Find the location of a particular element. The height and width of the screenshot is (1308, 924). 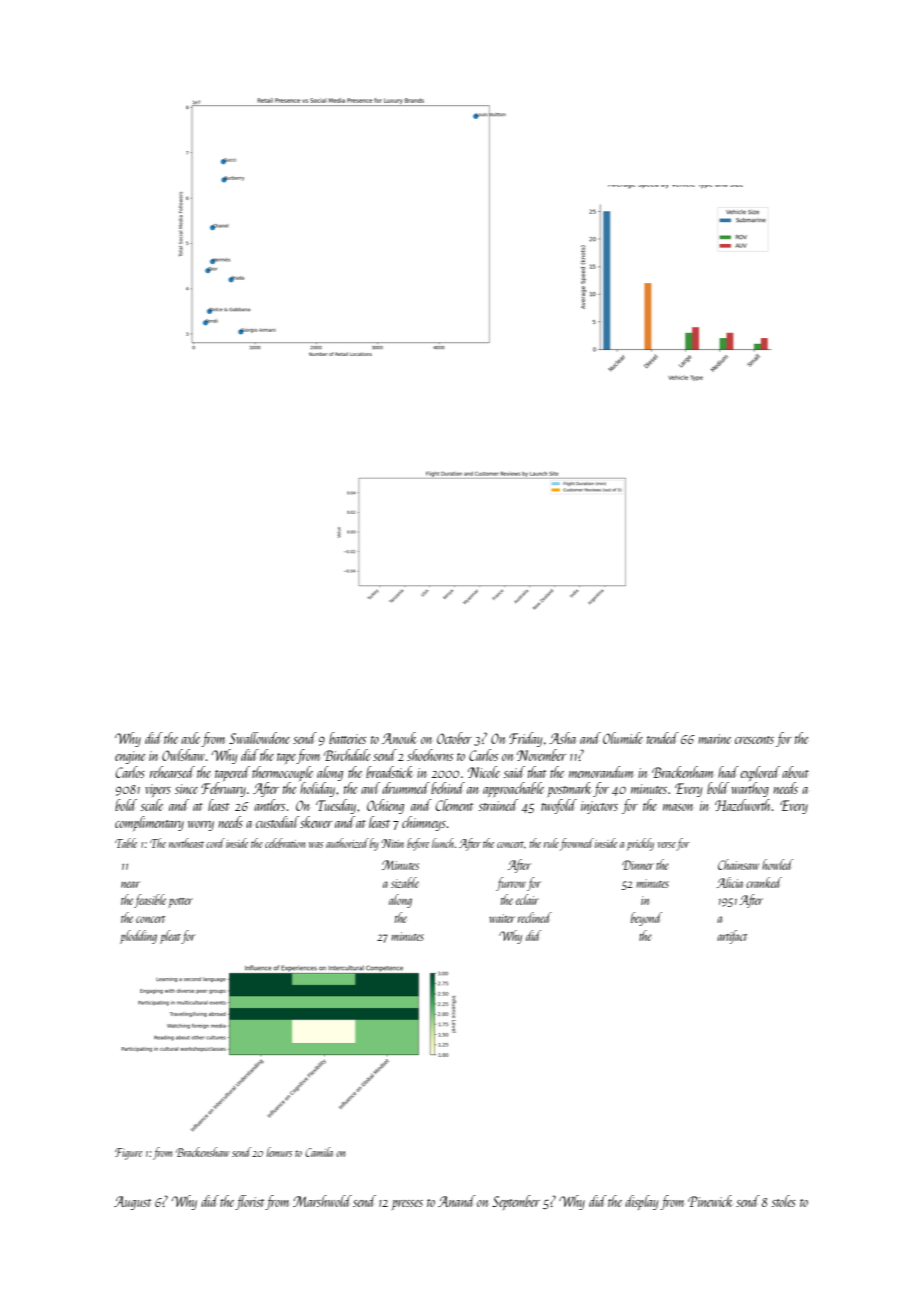

explored is located at coordinates (760, 773).
